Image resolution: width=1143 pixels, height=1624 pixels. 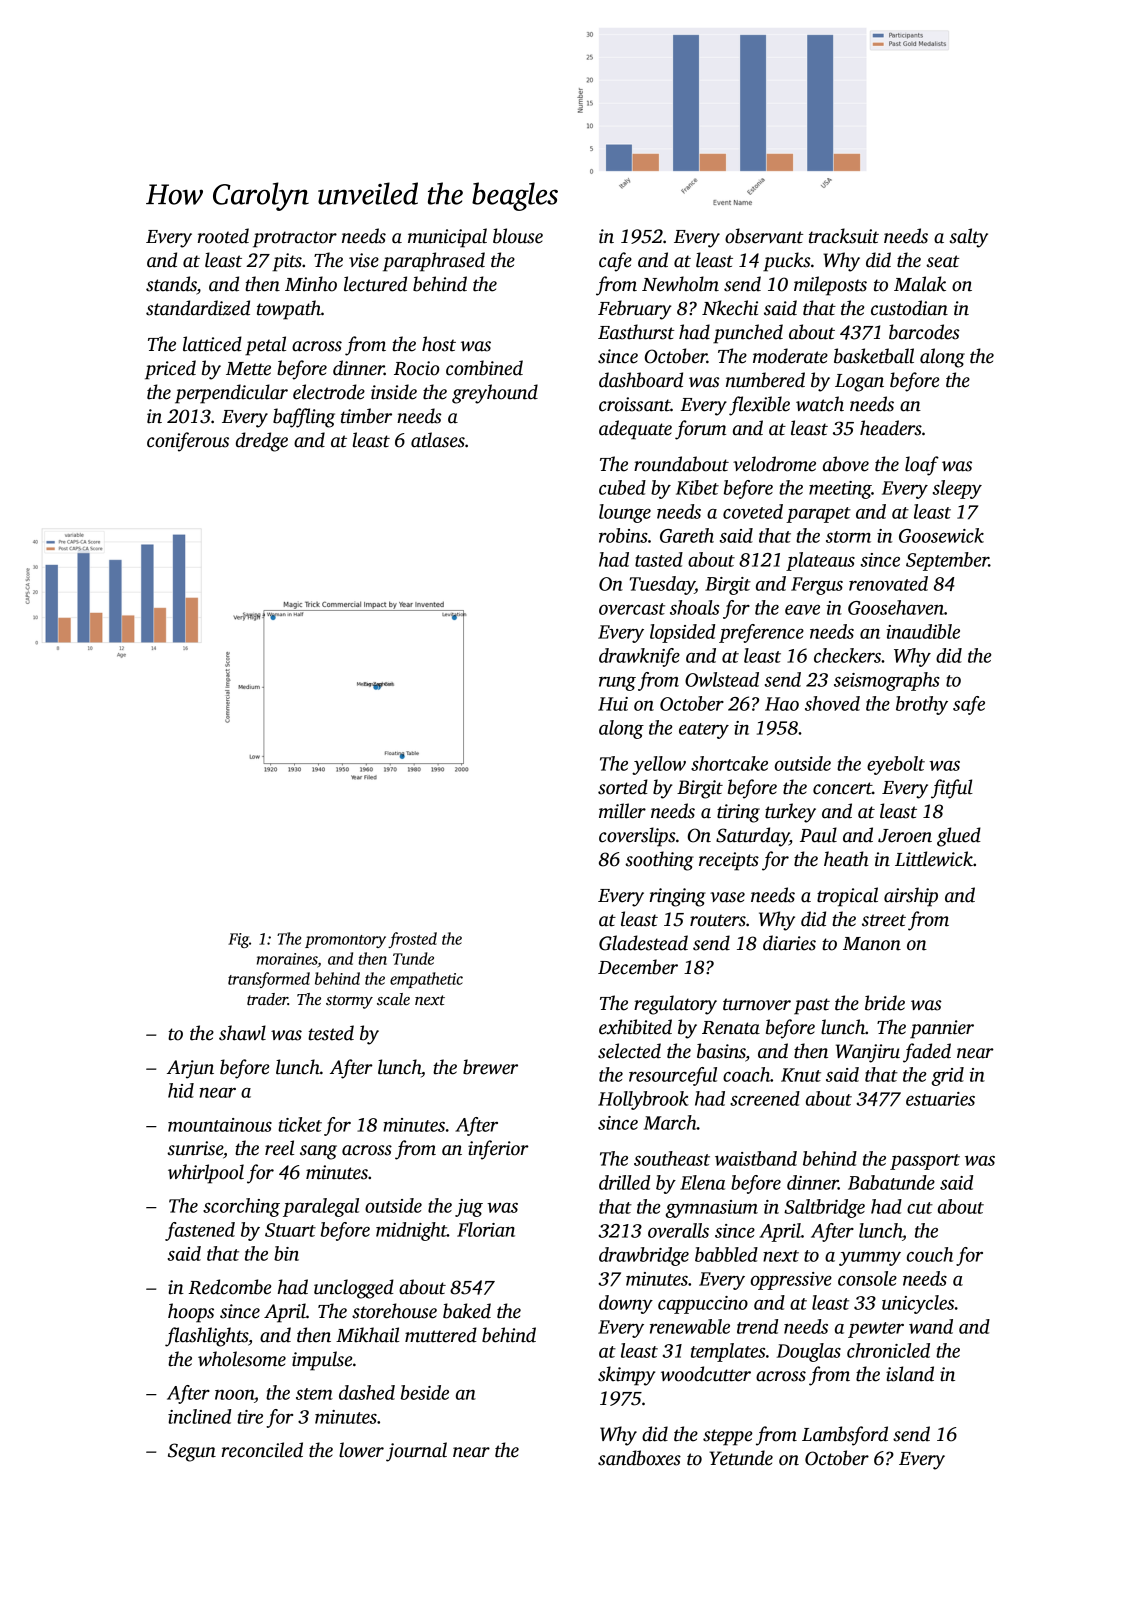 I want to click on salty, so click(x=968, y=238).
